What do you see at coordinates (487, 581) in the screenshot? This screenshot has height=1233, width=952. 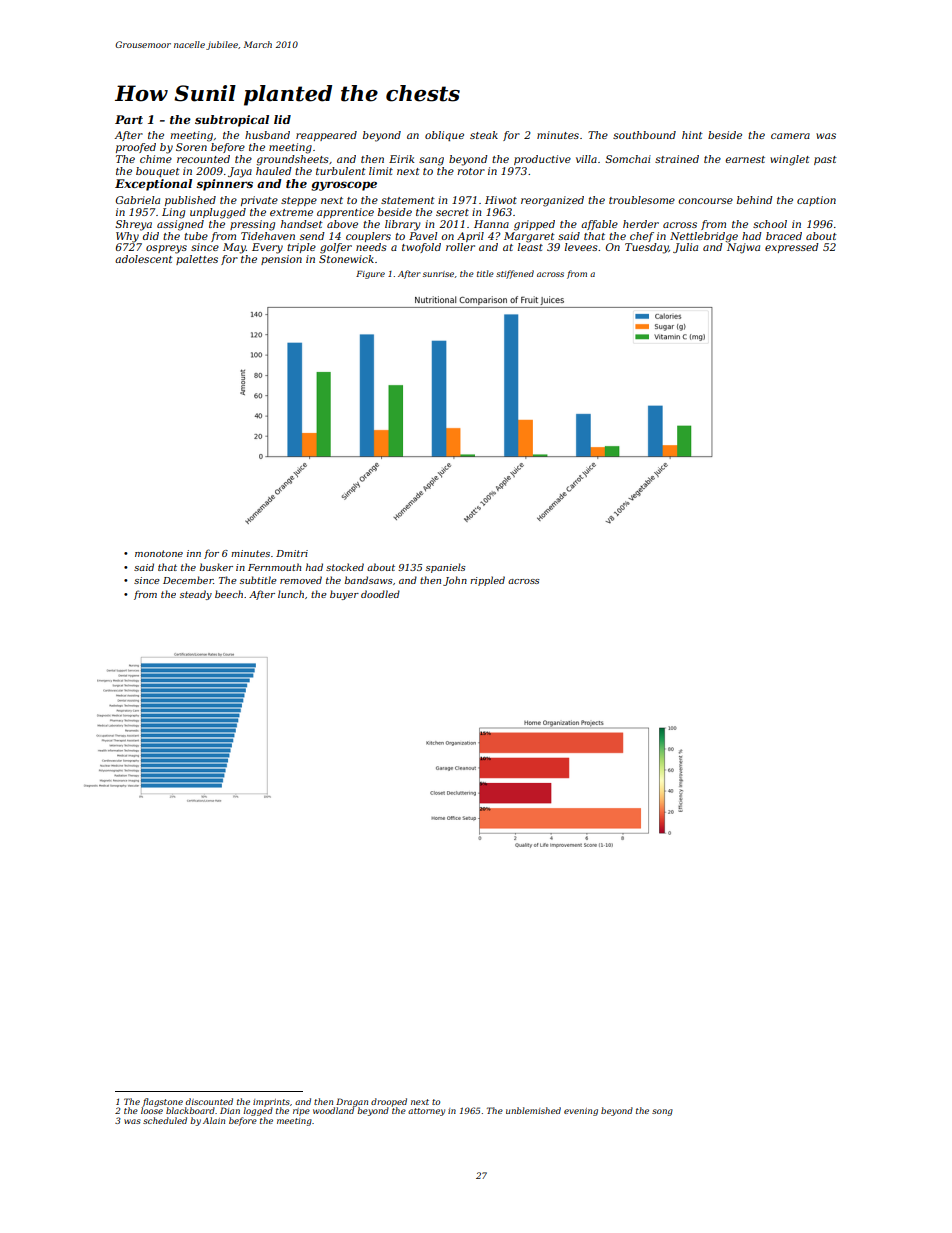 I see `rippled` at bounding box center [487, 581].
